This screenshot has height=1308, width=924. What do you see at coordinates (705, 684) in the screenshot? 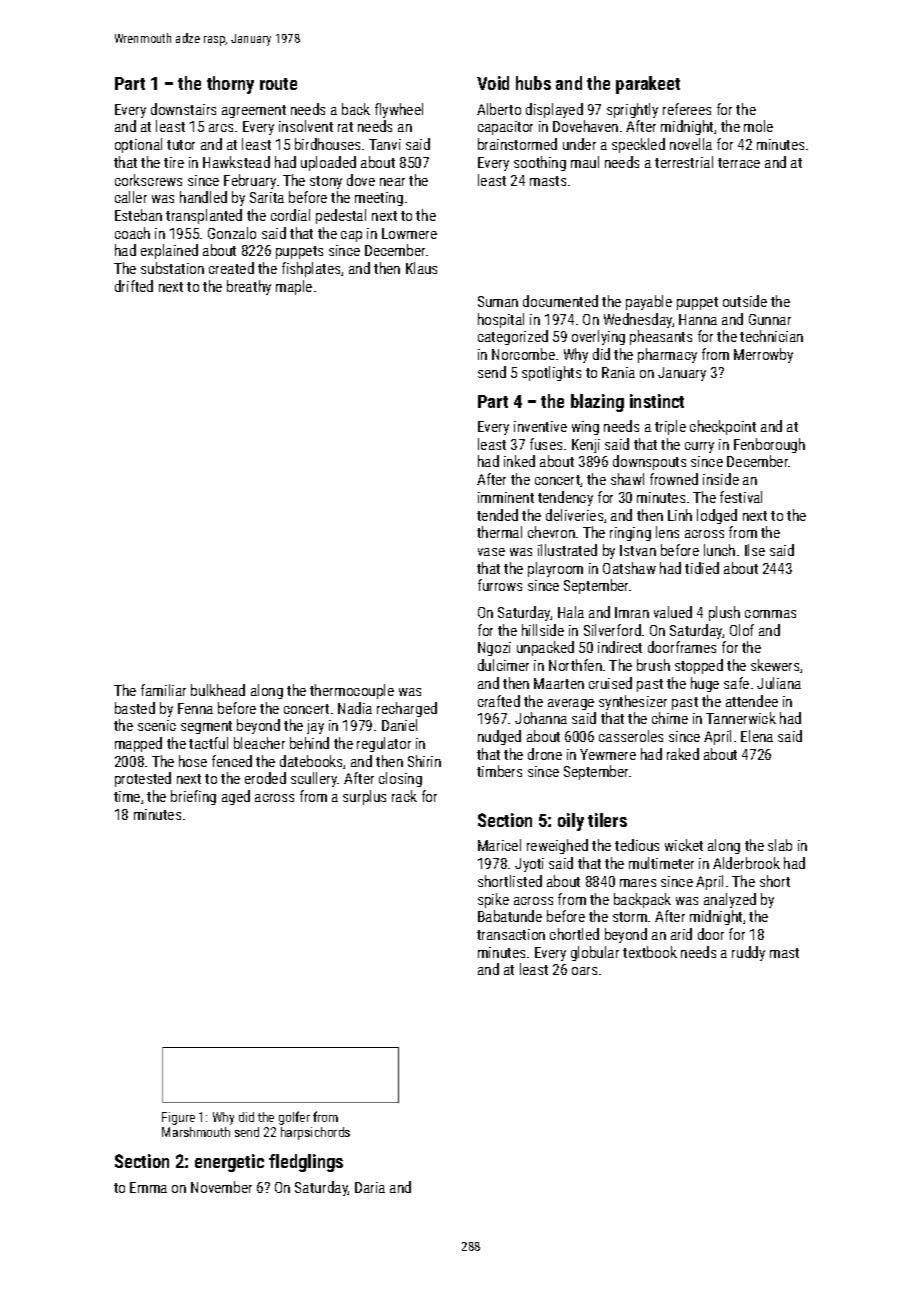
I see `huge` at bounding box center [705, 684].
